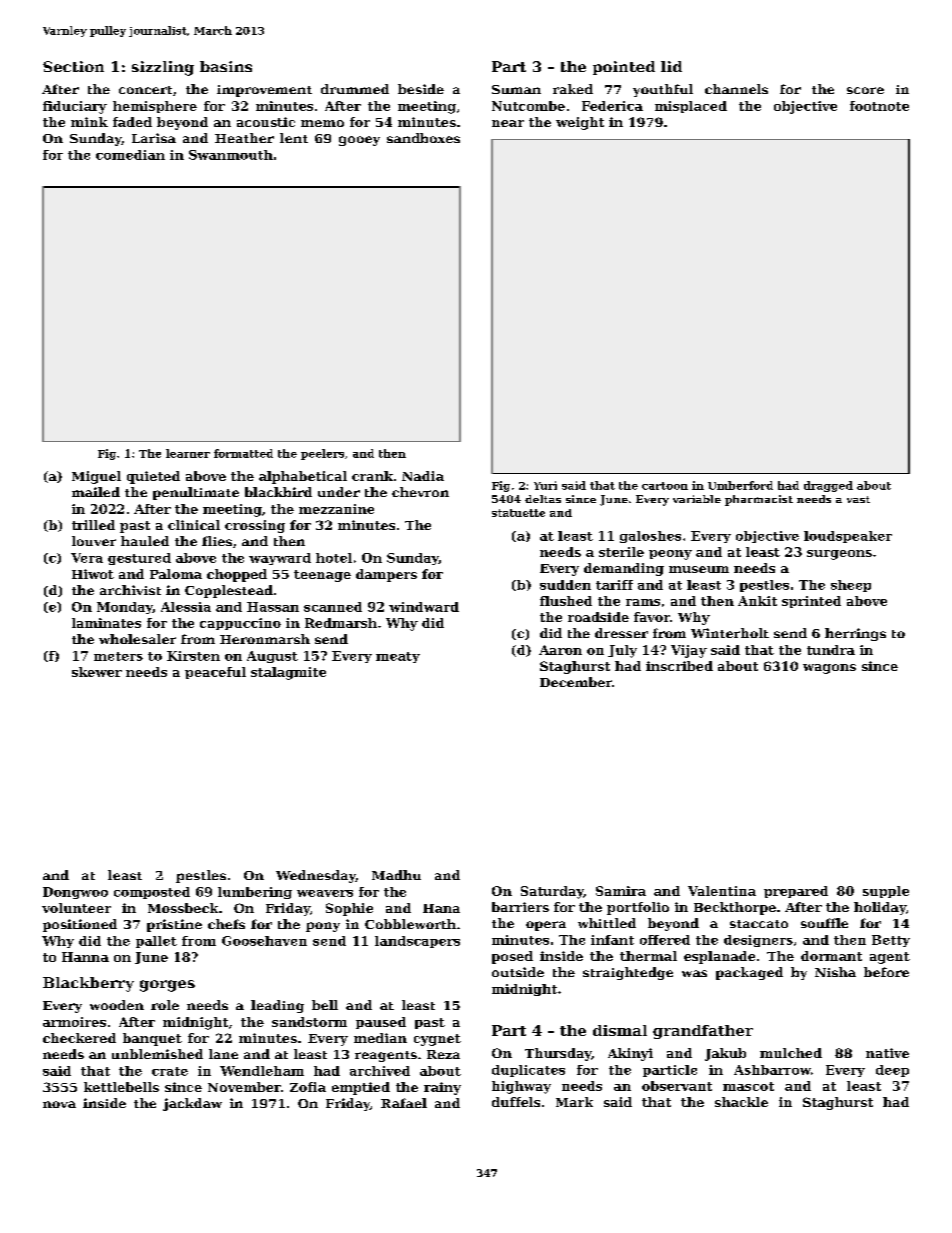 This screenshot has height=1233, width=952. Describe the element at coordinates (288, 673) in the screenshot. I see `stalagmite` at that location.
